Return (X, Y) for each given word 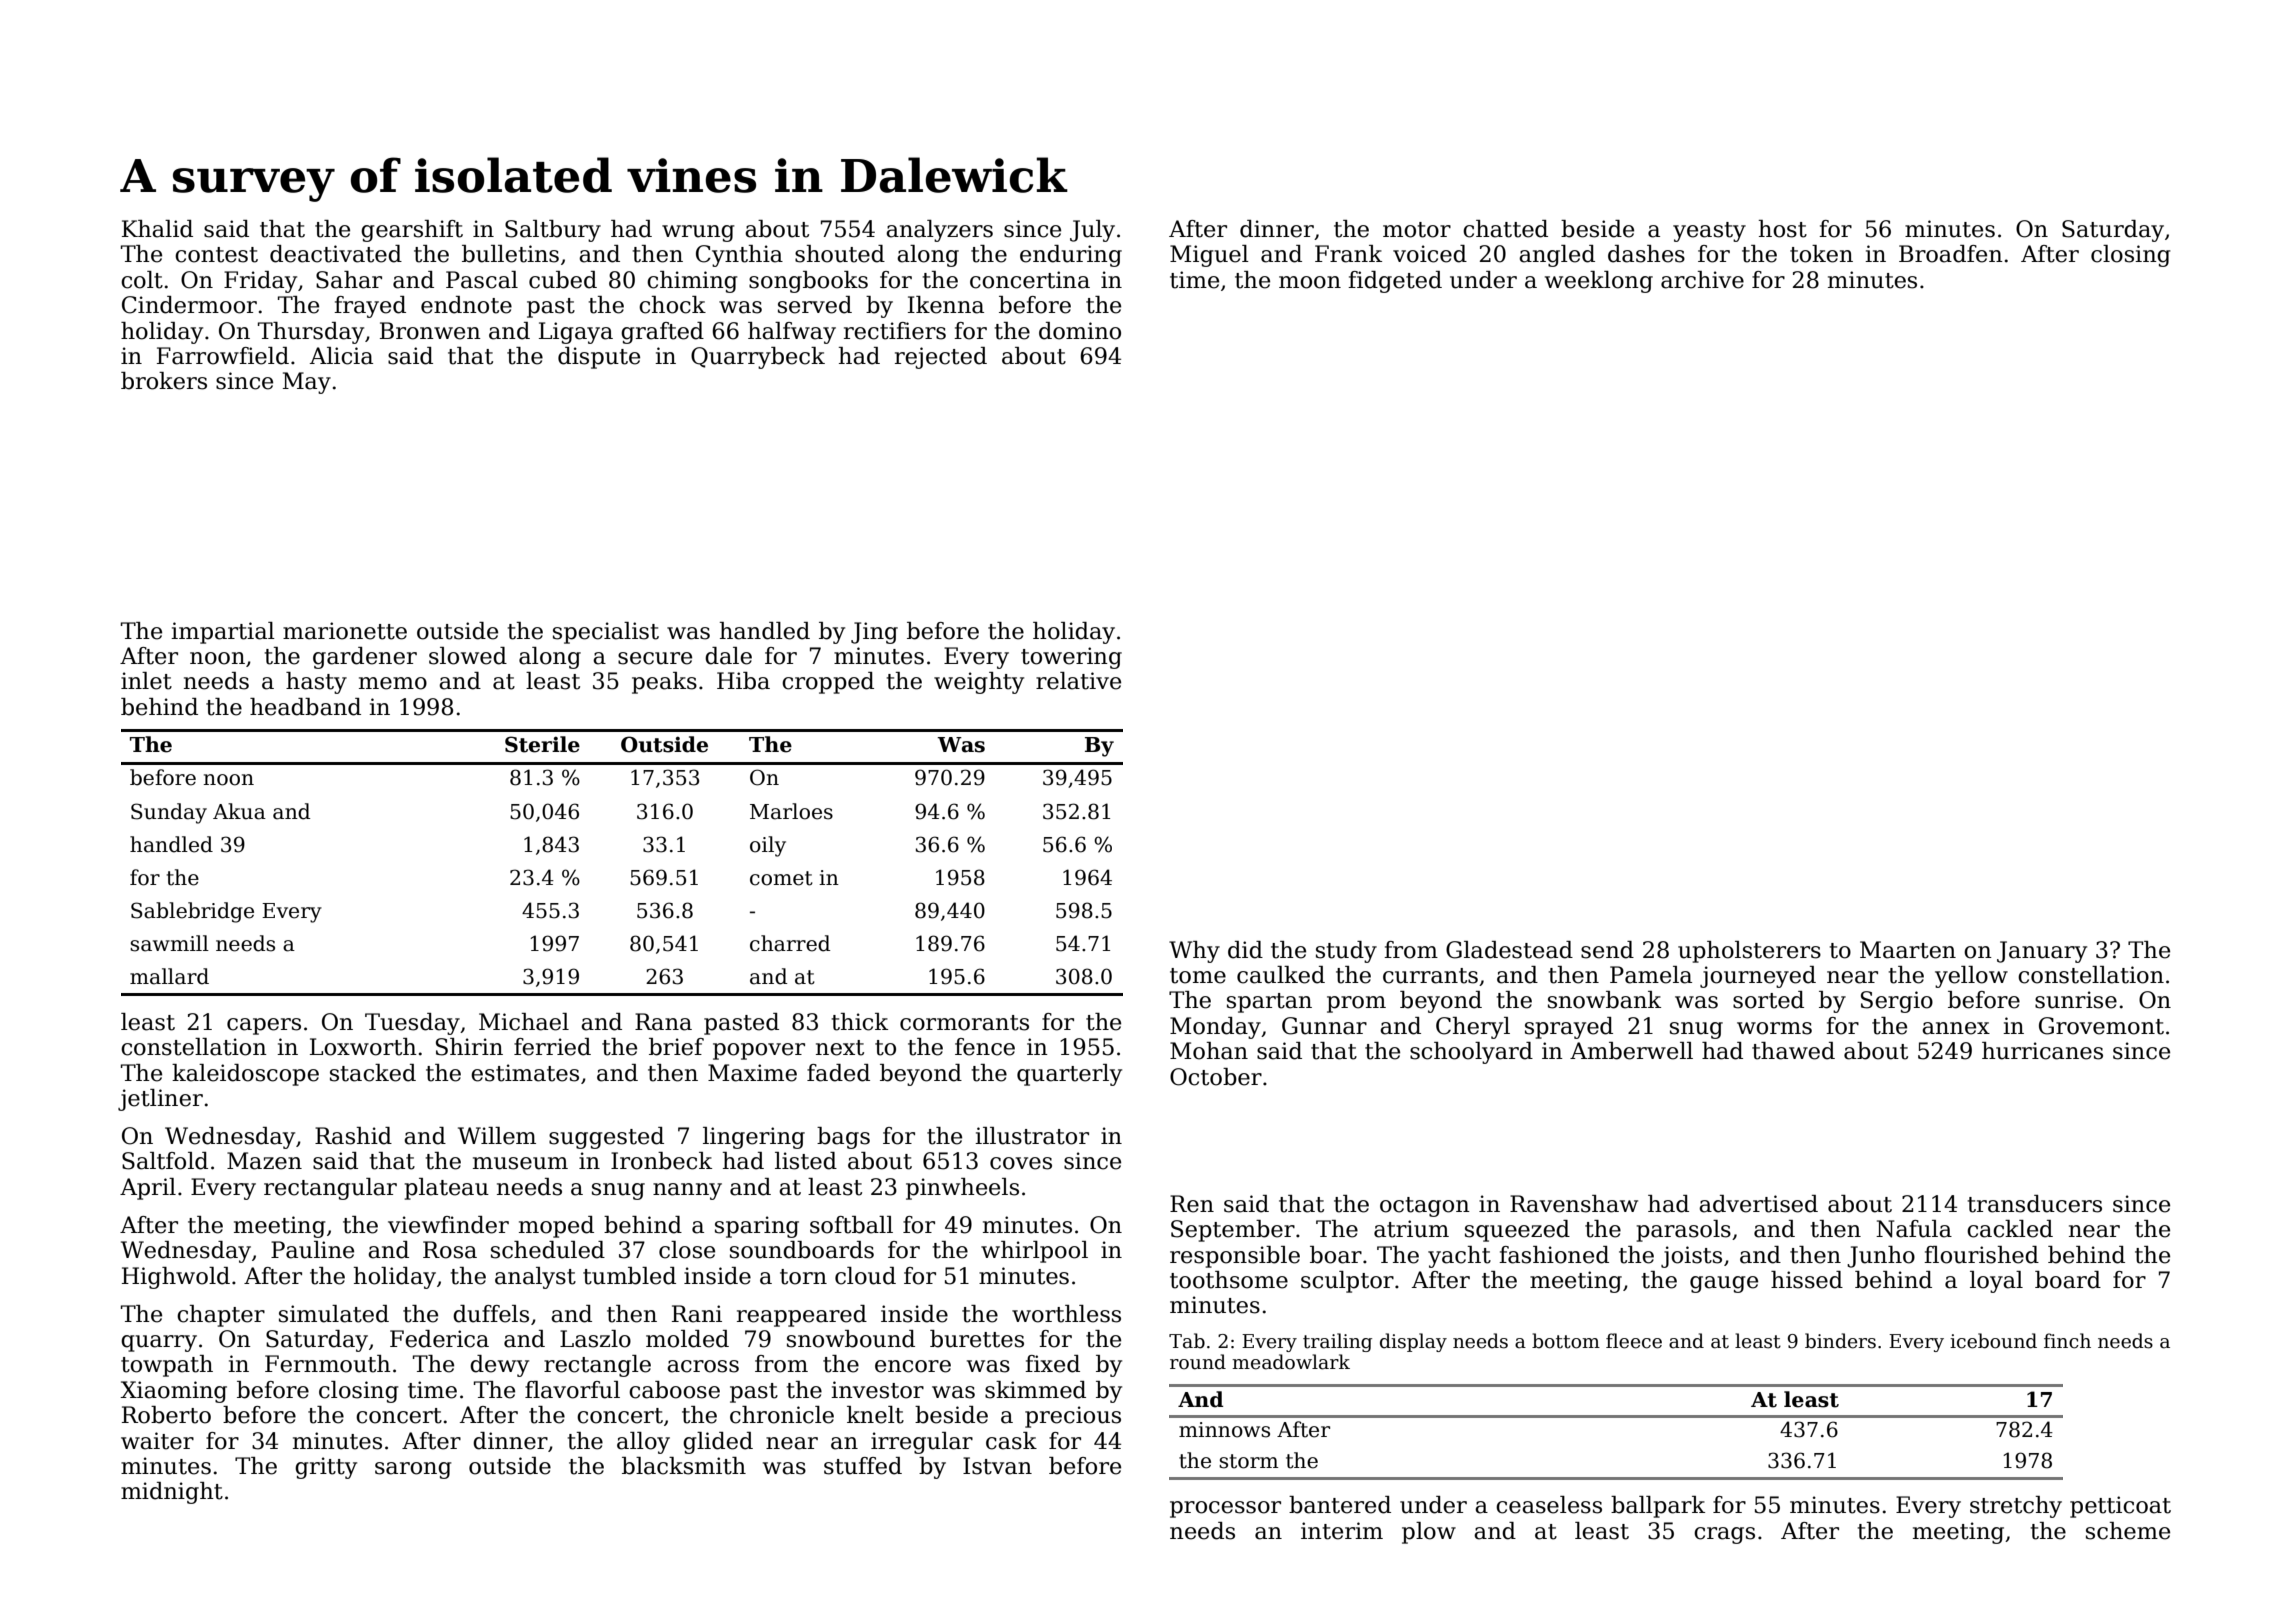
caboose (674, 1390)
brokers (164, 381)
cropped (828, 683)
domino (1080, 331)
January (2042, 952)
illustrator (1032, 1136)
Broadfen (1951, 254)
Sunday (169, 813)
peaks (664, 683)
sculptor (1347, 1282)
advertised (1758, 1204)
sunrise (2076, 1000)
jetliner (160, 1100)
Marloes (791, 811)
